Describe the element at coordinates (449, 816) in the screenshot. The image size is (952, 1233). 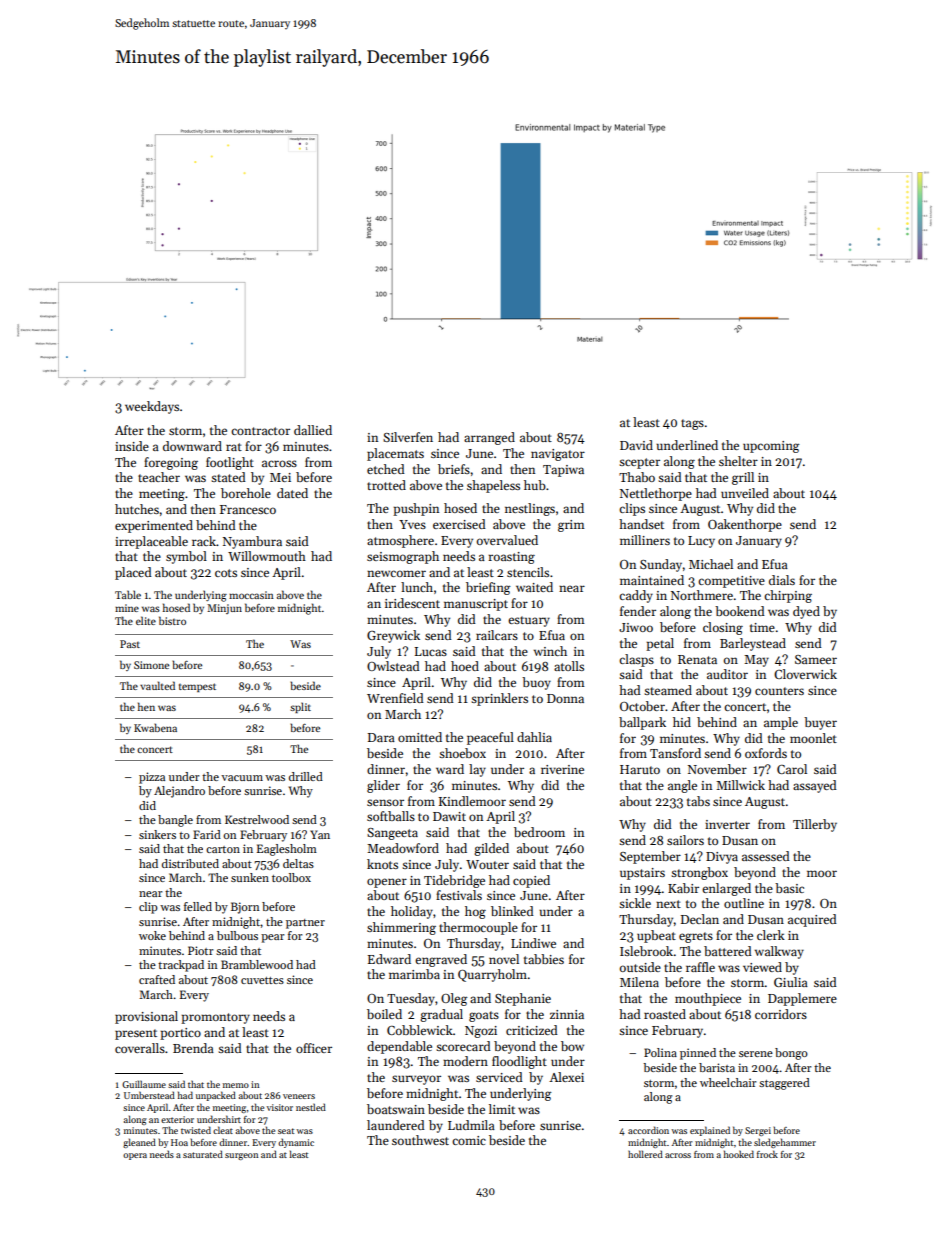
I see `Dawit` at that location.
